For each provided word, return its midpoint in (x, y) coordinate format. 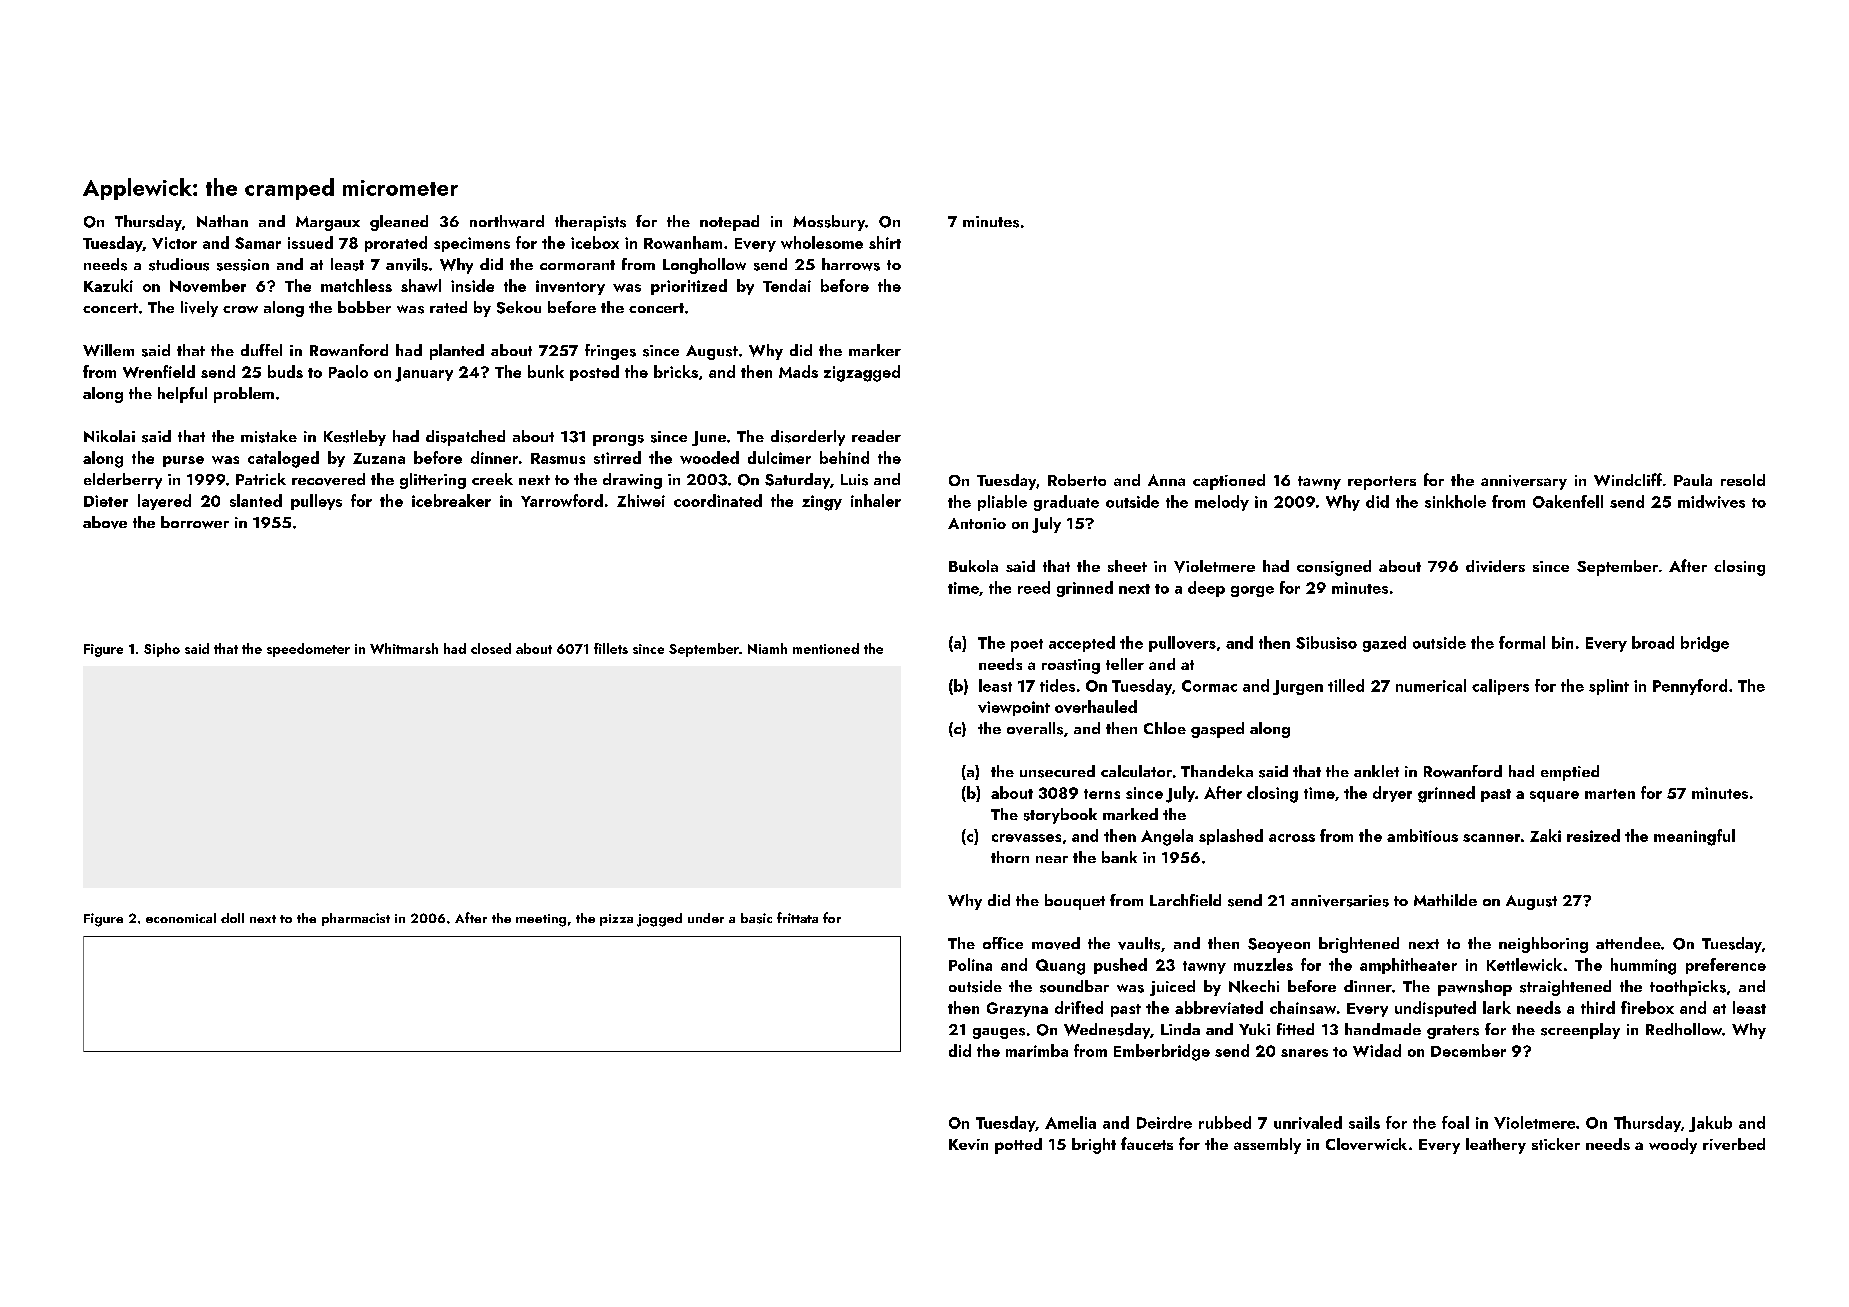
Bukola (973, 566)
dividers (1495, 566)
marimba (1037, 1050)
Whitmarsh (404, 648)
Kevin (968, 1144)
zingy (822, 503)
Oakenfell (1568, 501)
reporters (1382, 483)
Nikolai (109, 436)
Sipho (162, 650)
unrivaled (1308, 1122)
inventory (570, 287)
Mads (798, 371)
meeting (541, 920)
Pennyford (1690, 687)
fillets (611, 648)
